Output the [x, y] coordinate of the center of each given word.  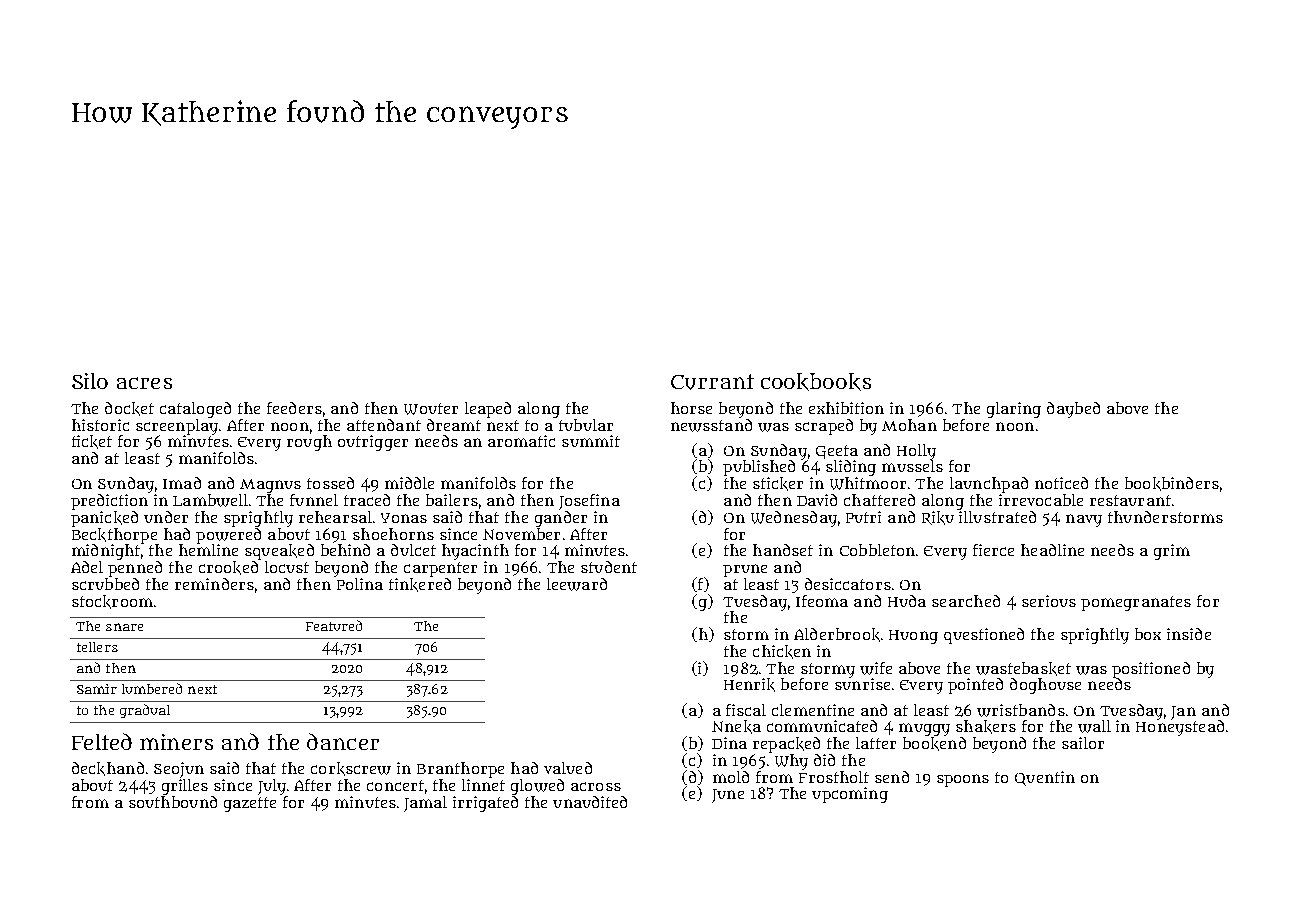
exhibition [846, 408]
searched [966, 601]
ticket [92, 442]
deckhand [108, 769]
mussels [912, 466]
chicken [782, 652]
